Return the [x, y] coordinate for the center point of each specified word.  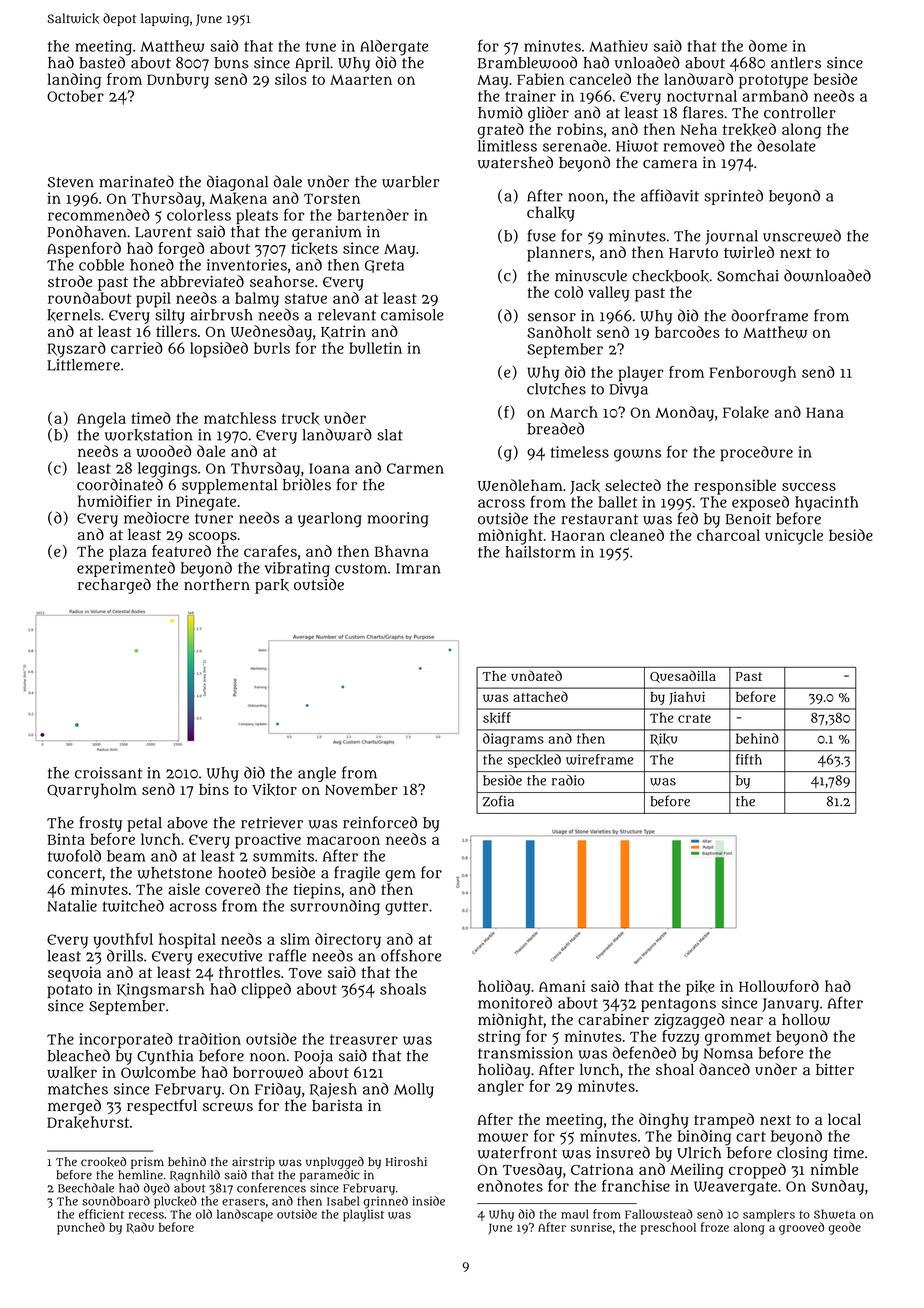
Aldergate [394, 48]
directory [348, 941]
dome [768, 46]
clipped [266, 990]
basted [102, 62]
